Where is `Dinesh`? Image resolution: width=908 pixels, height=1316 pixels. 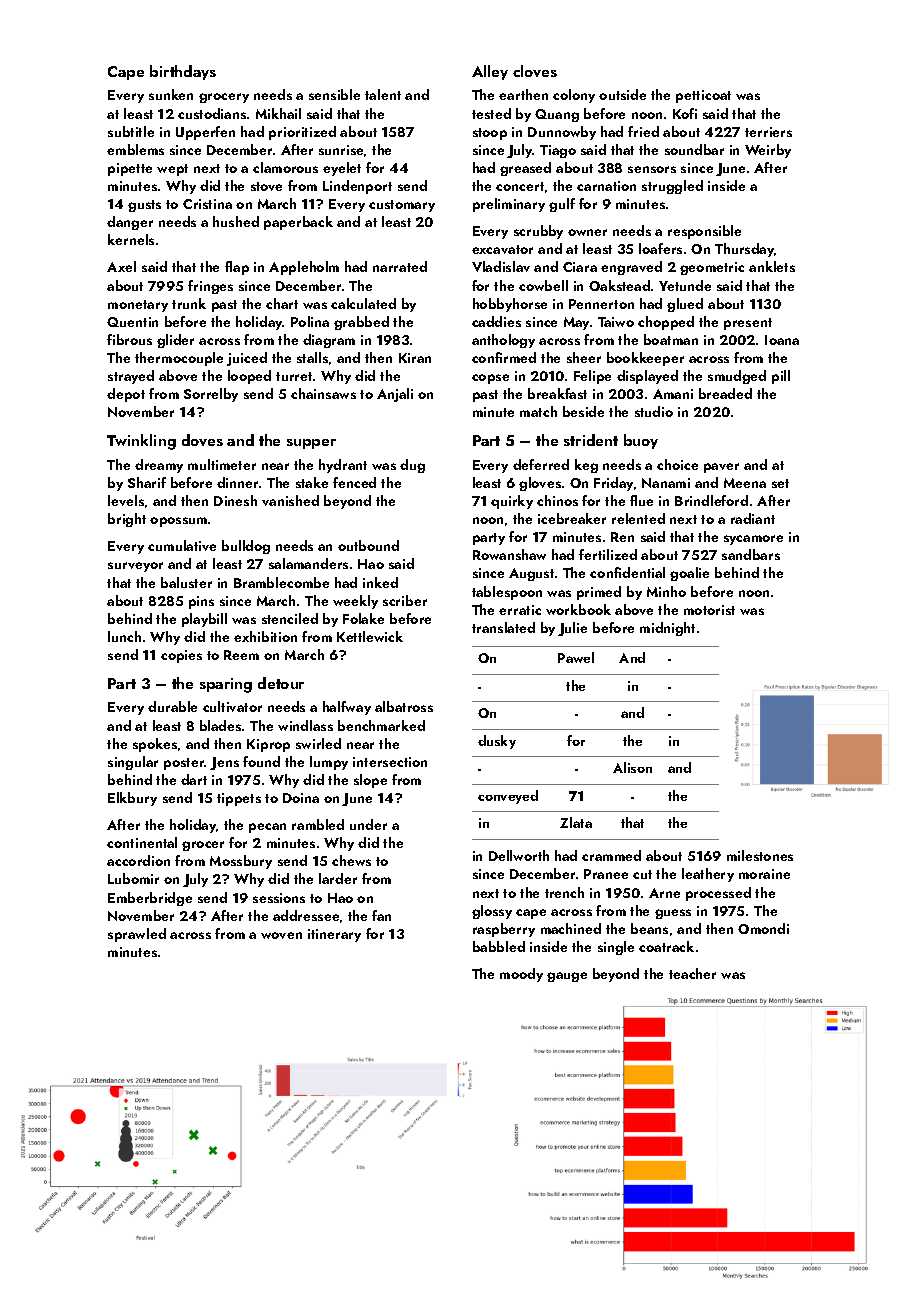 Dinesh is located at coordinates (235, 500).
